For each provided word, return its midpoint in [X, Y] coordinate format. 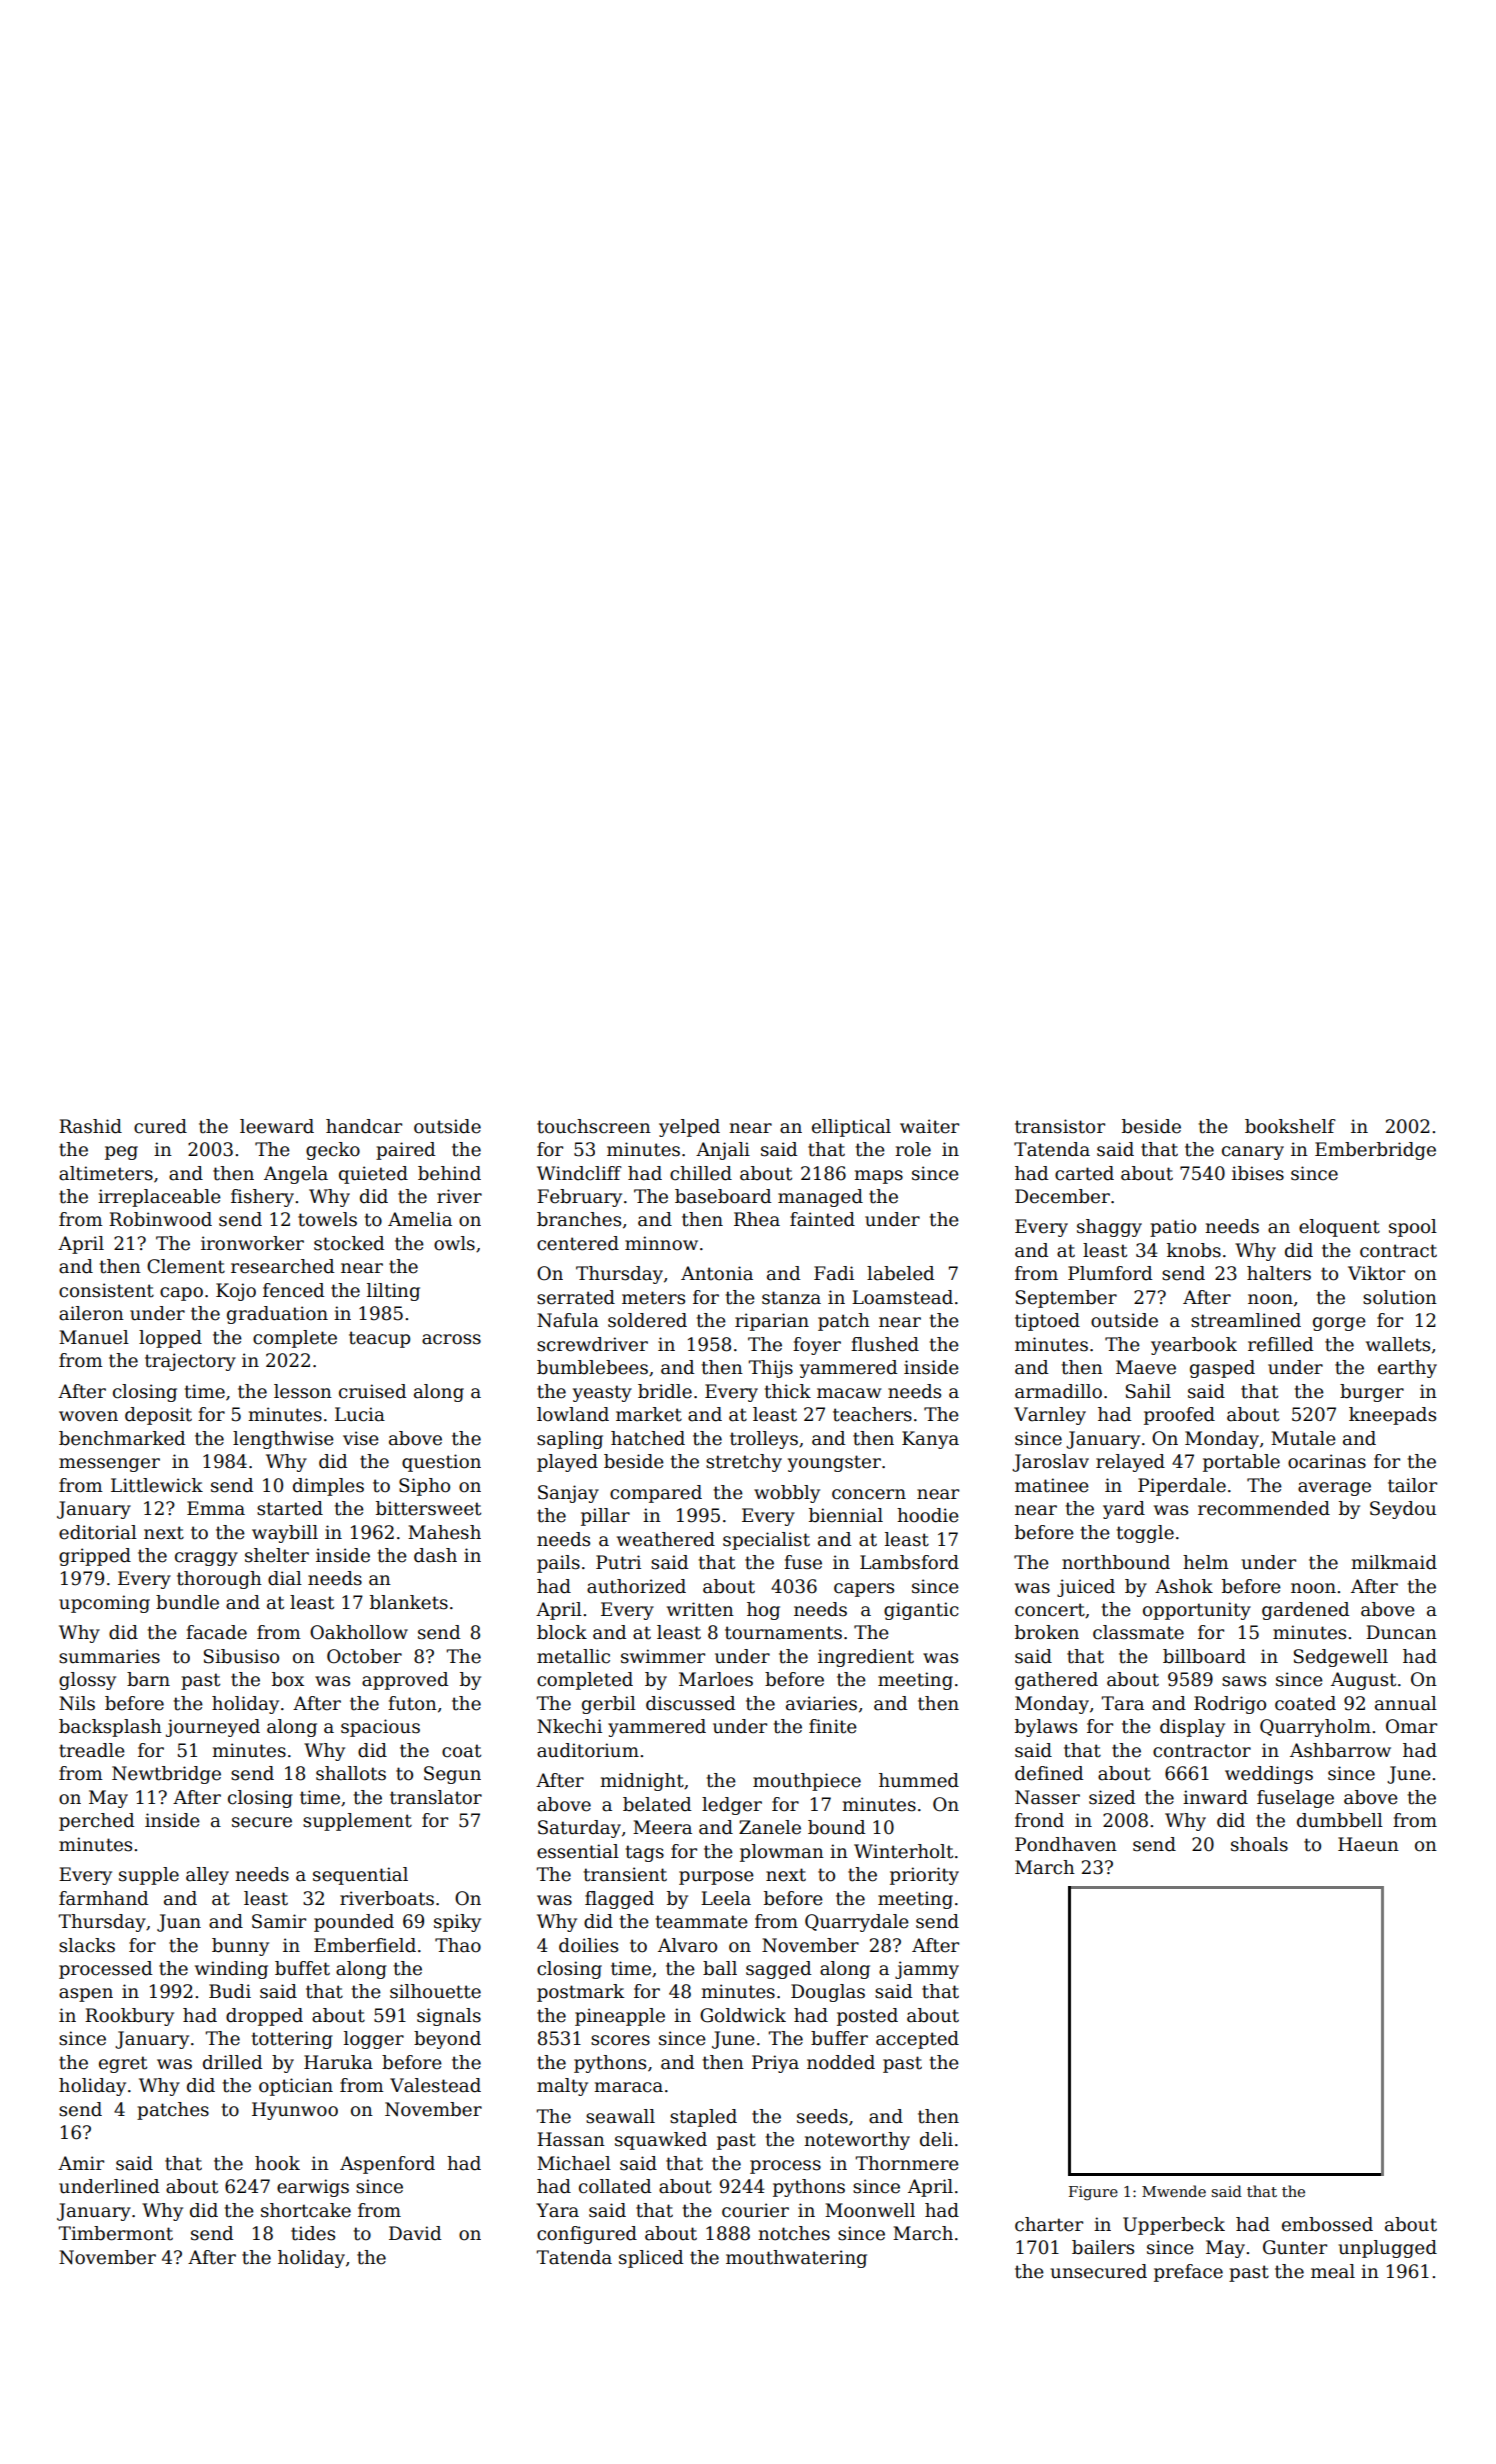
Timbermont [115, 2233]
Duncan [1401, 1632]
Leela [726, 1898]
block [562, 1632]
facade [216, 1632]
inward [1215, 1797]
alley [207, 1876]
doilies [588, 1945]
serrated [576, 1297]
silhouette [435, 1991]
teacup [379, 1339]
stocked [349, 1243]
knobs [1194, 1250]
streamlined [1246, 1320]
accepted [917, 2040]
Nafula [568, 1320]
